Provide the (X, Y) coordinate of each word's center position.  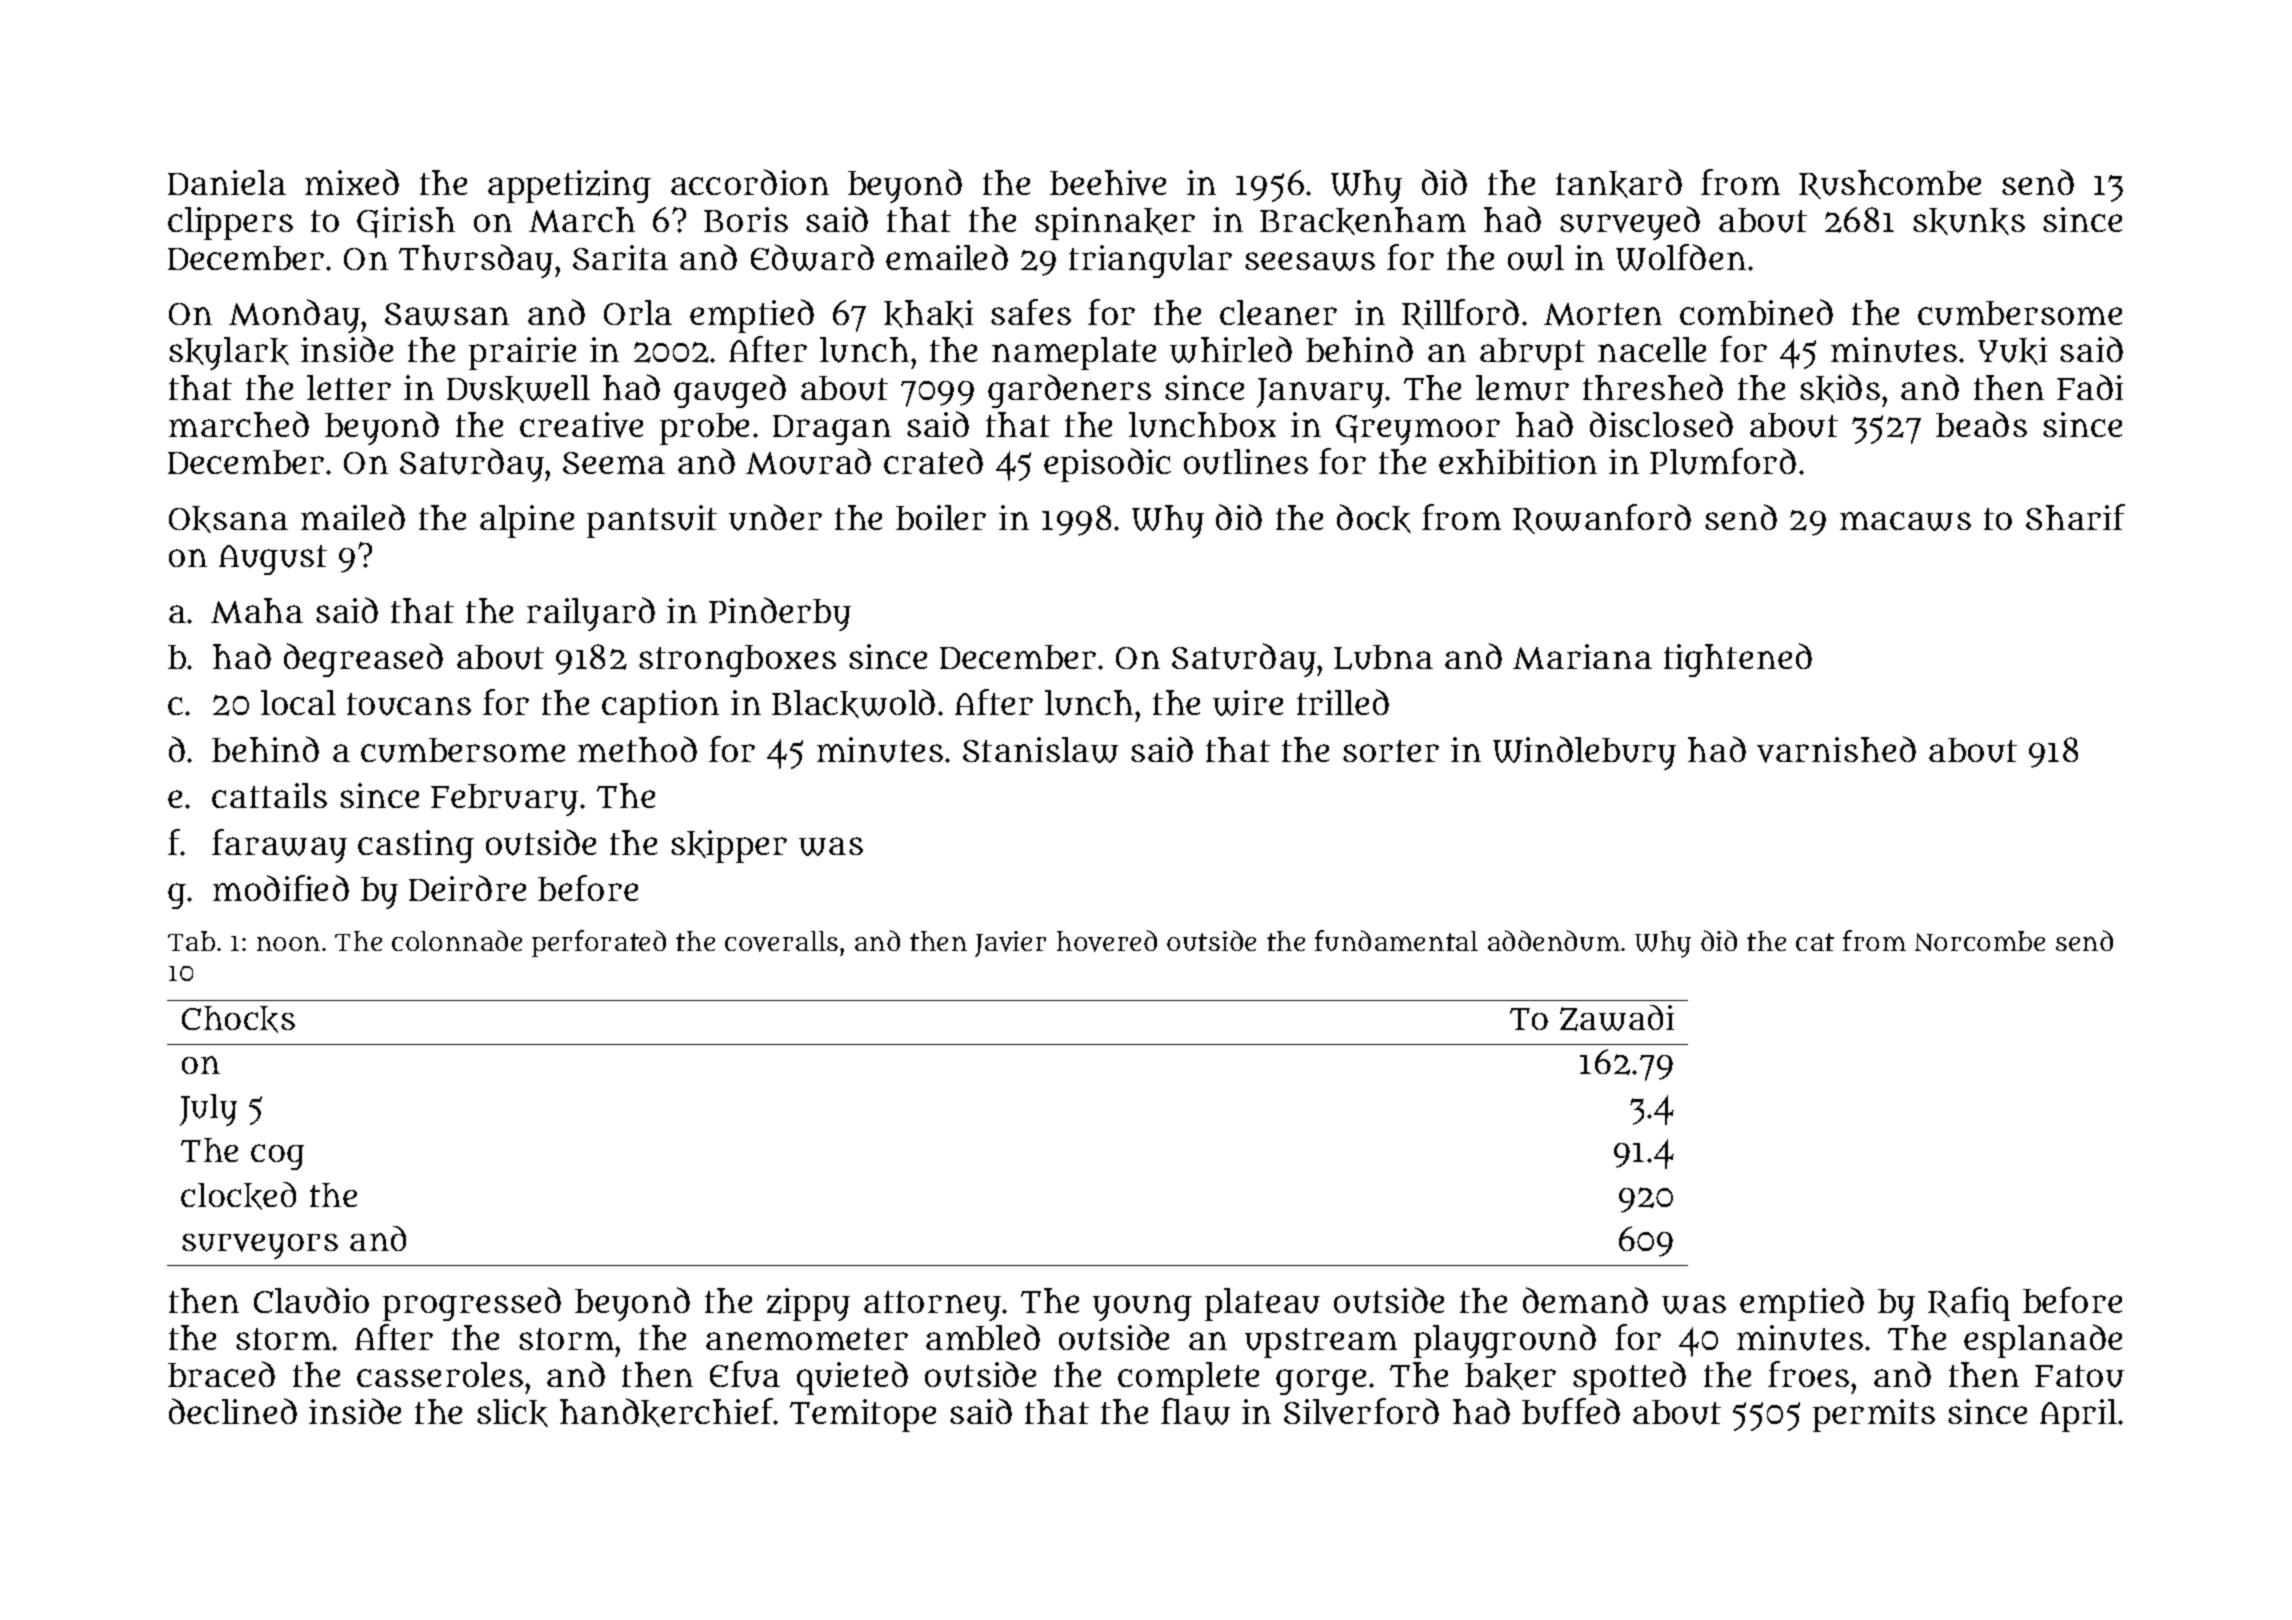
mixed (352, 182)
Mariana (1582, 657)
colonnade (457, 940)
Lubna (1383, 657)
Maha (257, 611)
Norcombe (1980, 941)
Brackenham (1363, 221)
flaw (1195, 1411)
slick (512, 1413)
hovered (1107, 941)
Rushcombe (1890, 184)
